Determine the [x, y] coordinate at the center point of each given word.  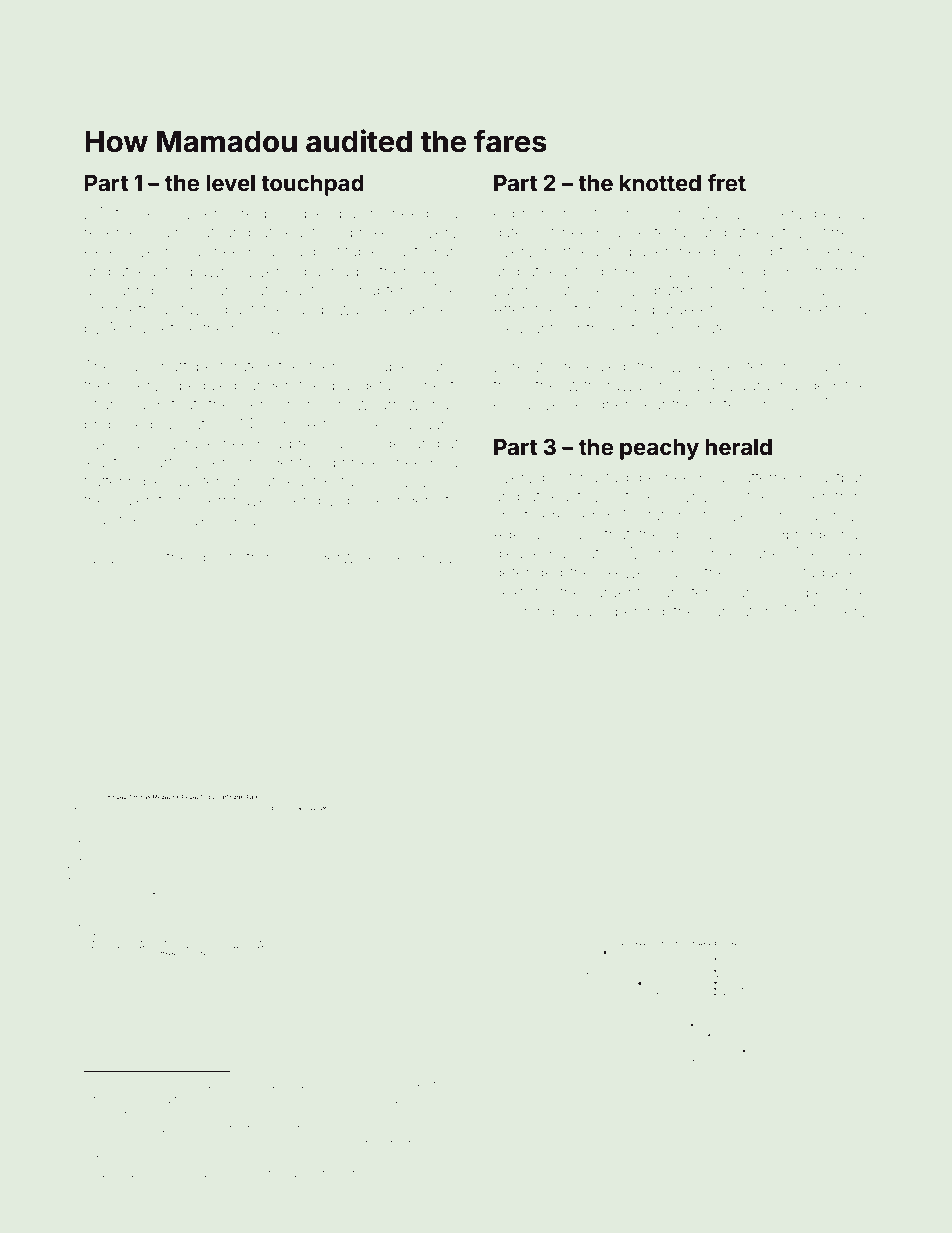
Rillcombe [197, 1158]
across [844, 367]
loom [185, 290]
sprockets [300, 425]
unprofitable [337, 252]
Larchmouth [537, 290]
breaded [302, 1084]
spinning [524, 613]
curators [363, 1144]
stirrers [839, 232]
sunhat [729, 611]
